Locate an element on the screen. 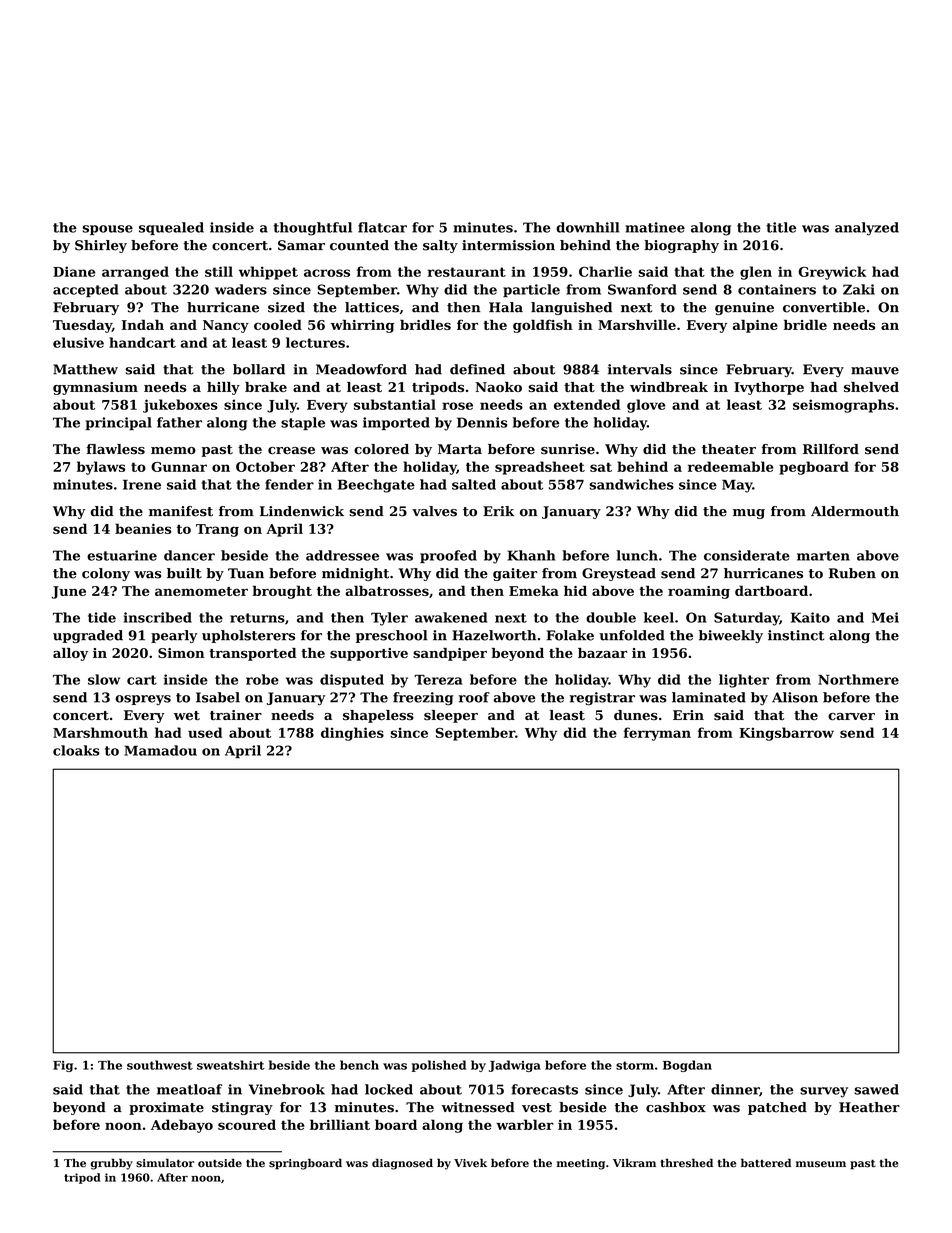 The image size is (952, 1233). survey is located at coordinates (824, 1092).
